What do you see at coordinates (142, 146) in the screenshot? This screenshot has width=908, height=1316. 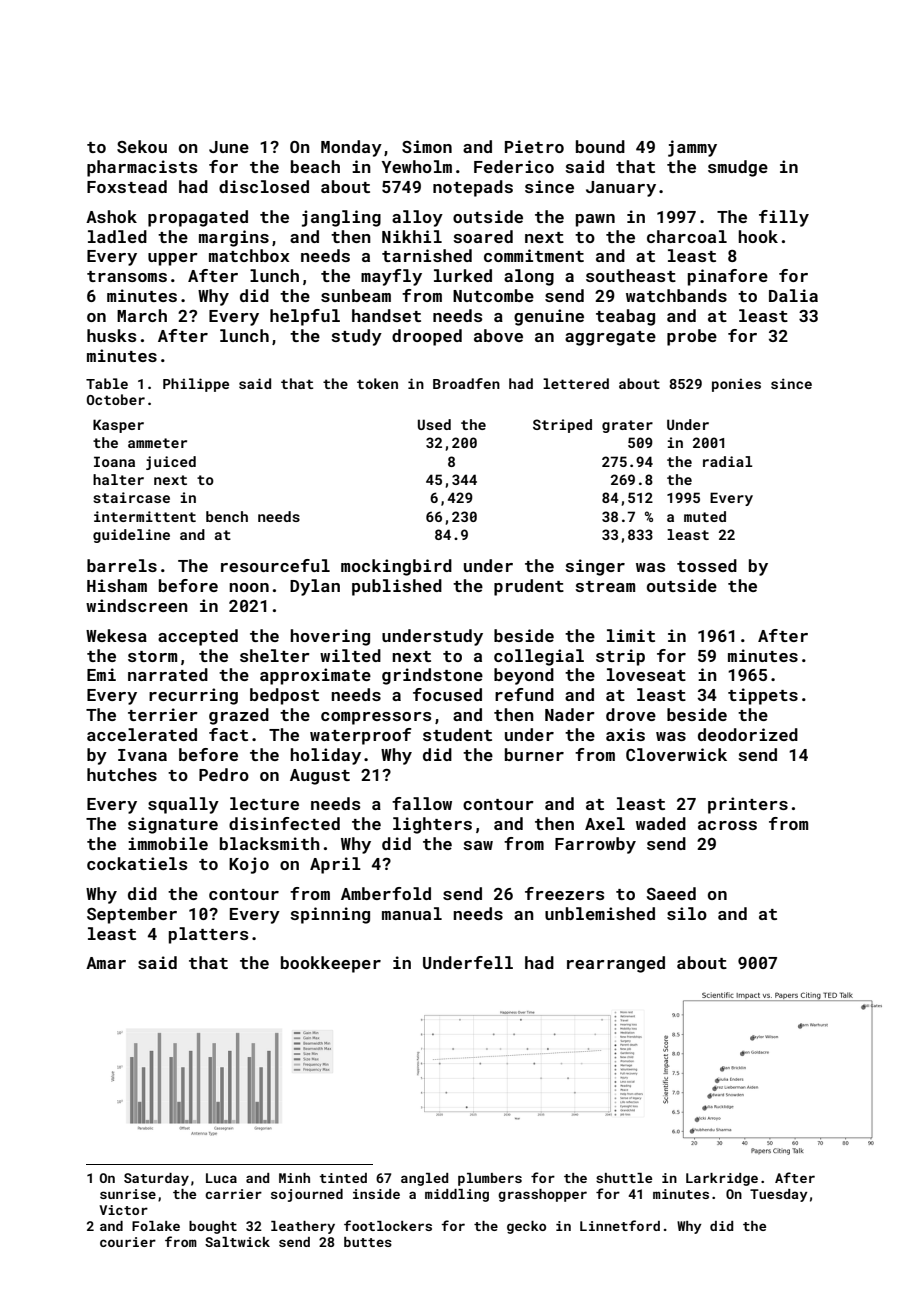 I see `Sekou` at bounding box center [142, 146].
